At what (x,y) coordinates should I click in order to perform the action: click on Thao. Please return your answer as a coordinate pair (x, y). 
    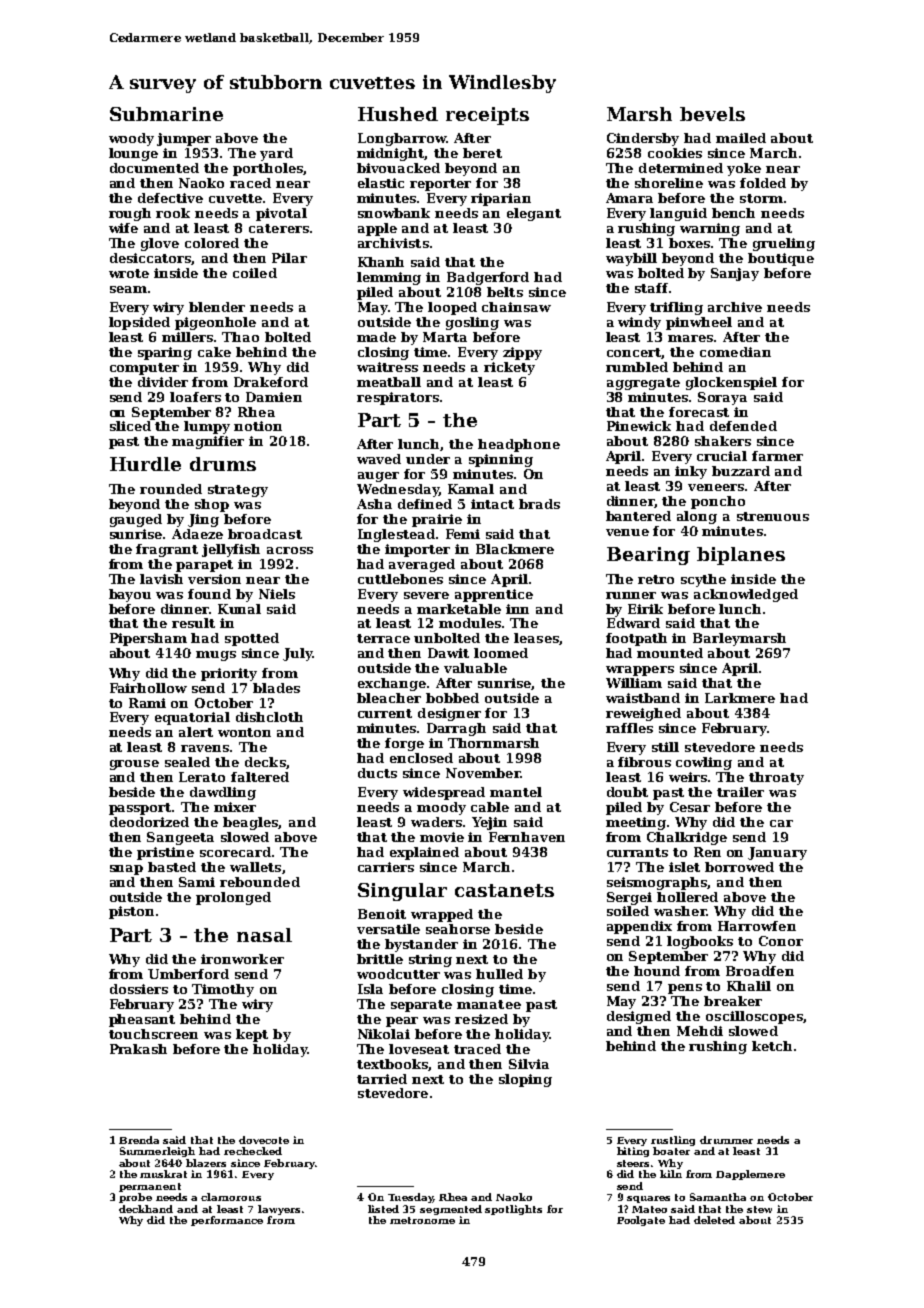
    Looking at the image, I should click on (240, 337).
